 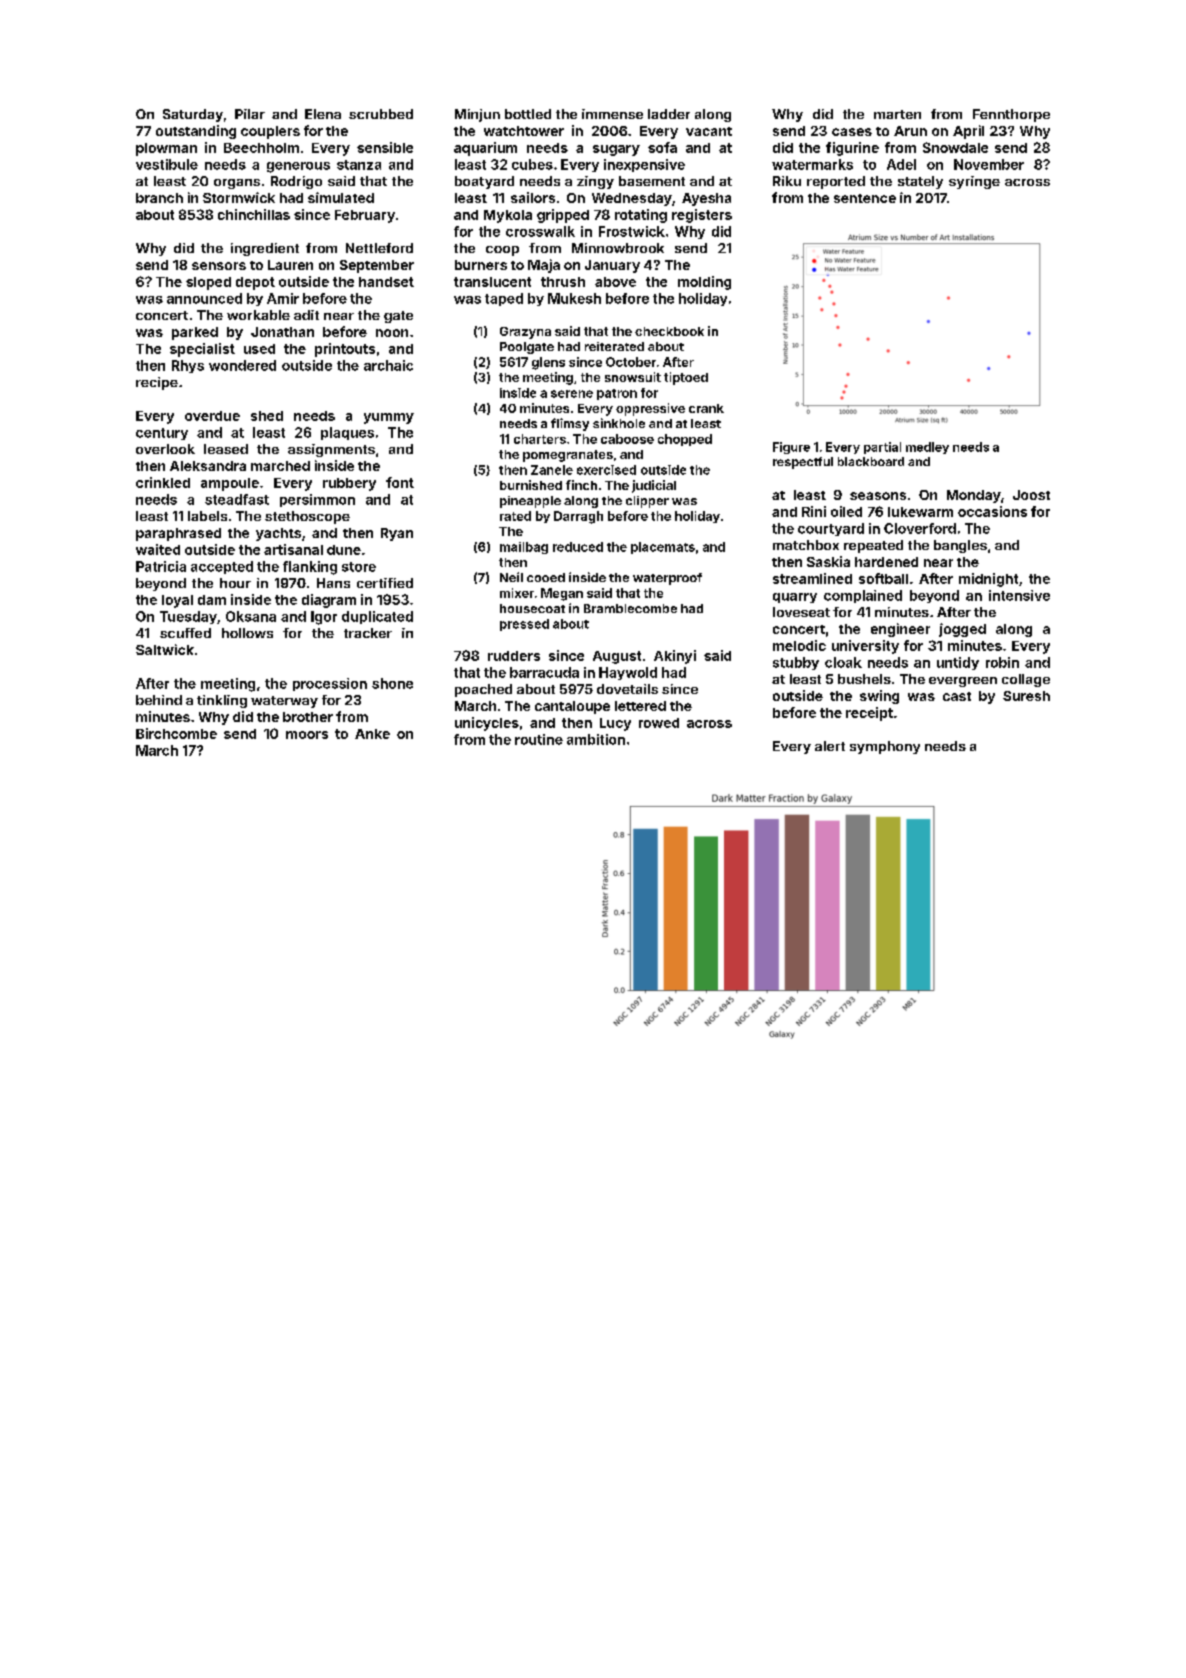 What do you see at coordinates (686, 378) in the screenshot?
I see `tiptoed` at bounding box center [686, 378].
